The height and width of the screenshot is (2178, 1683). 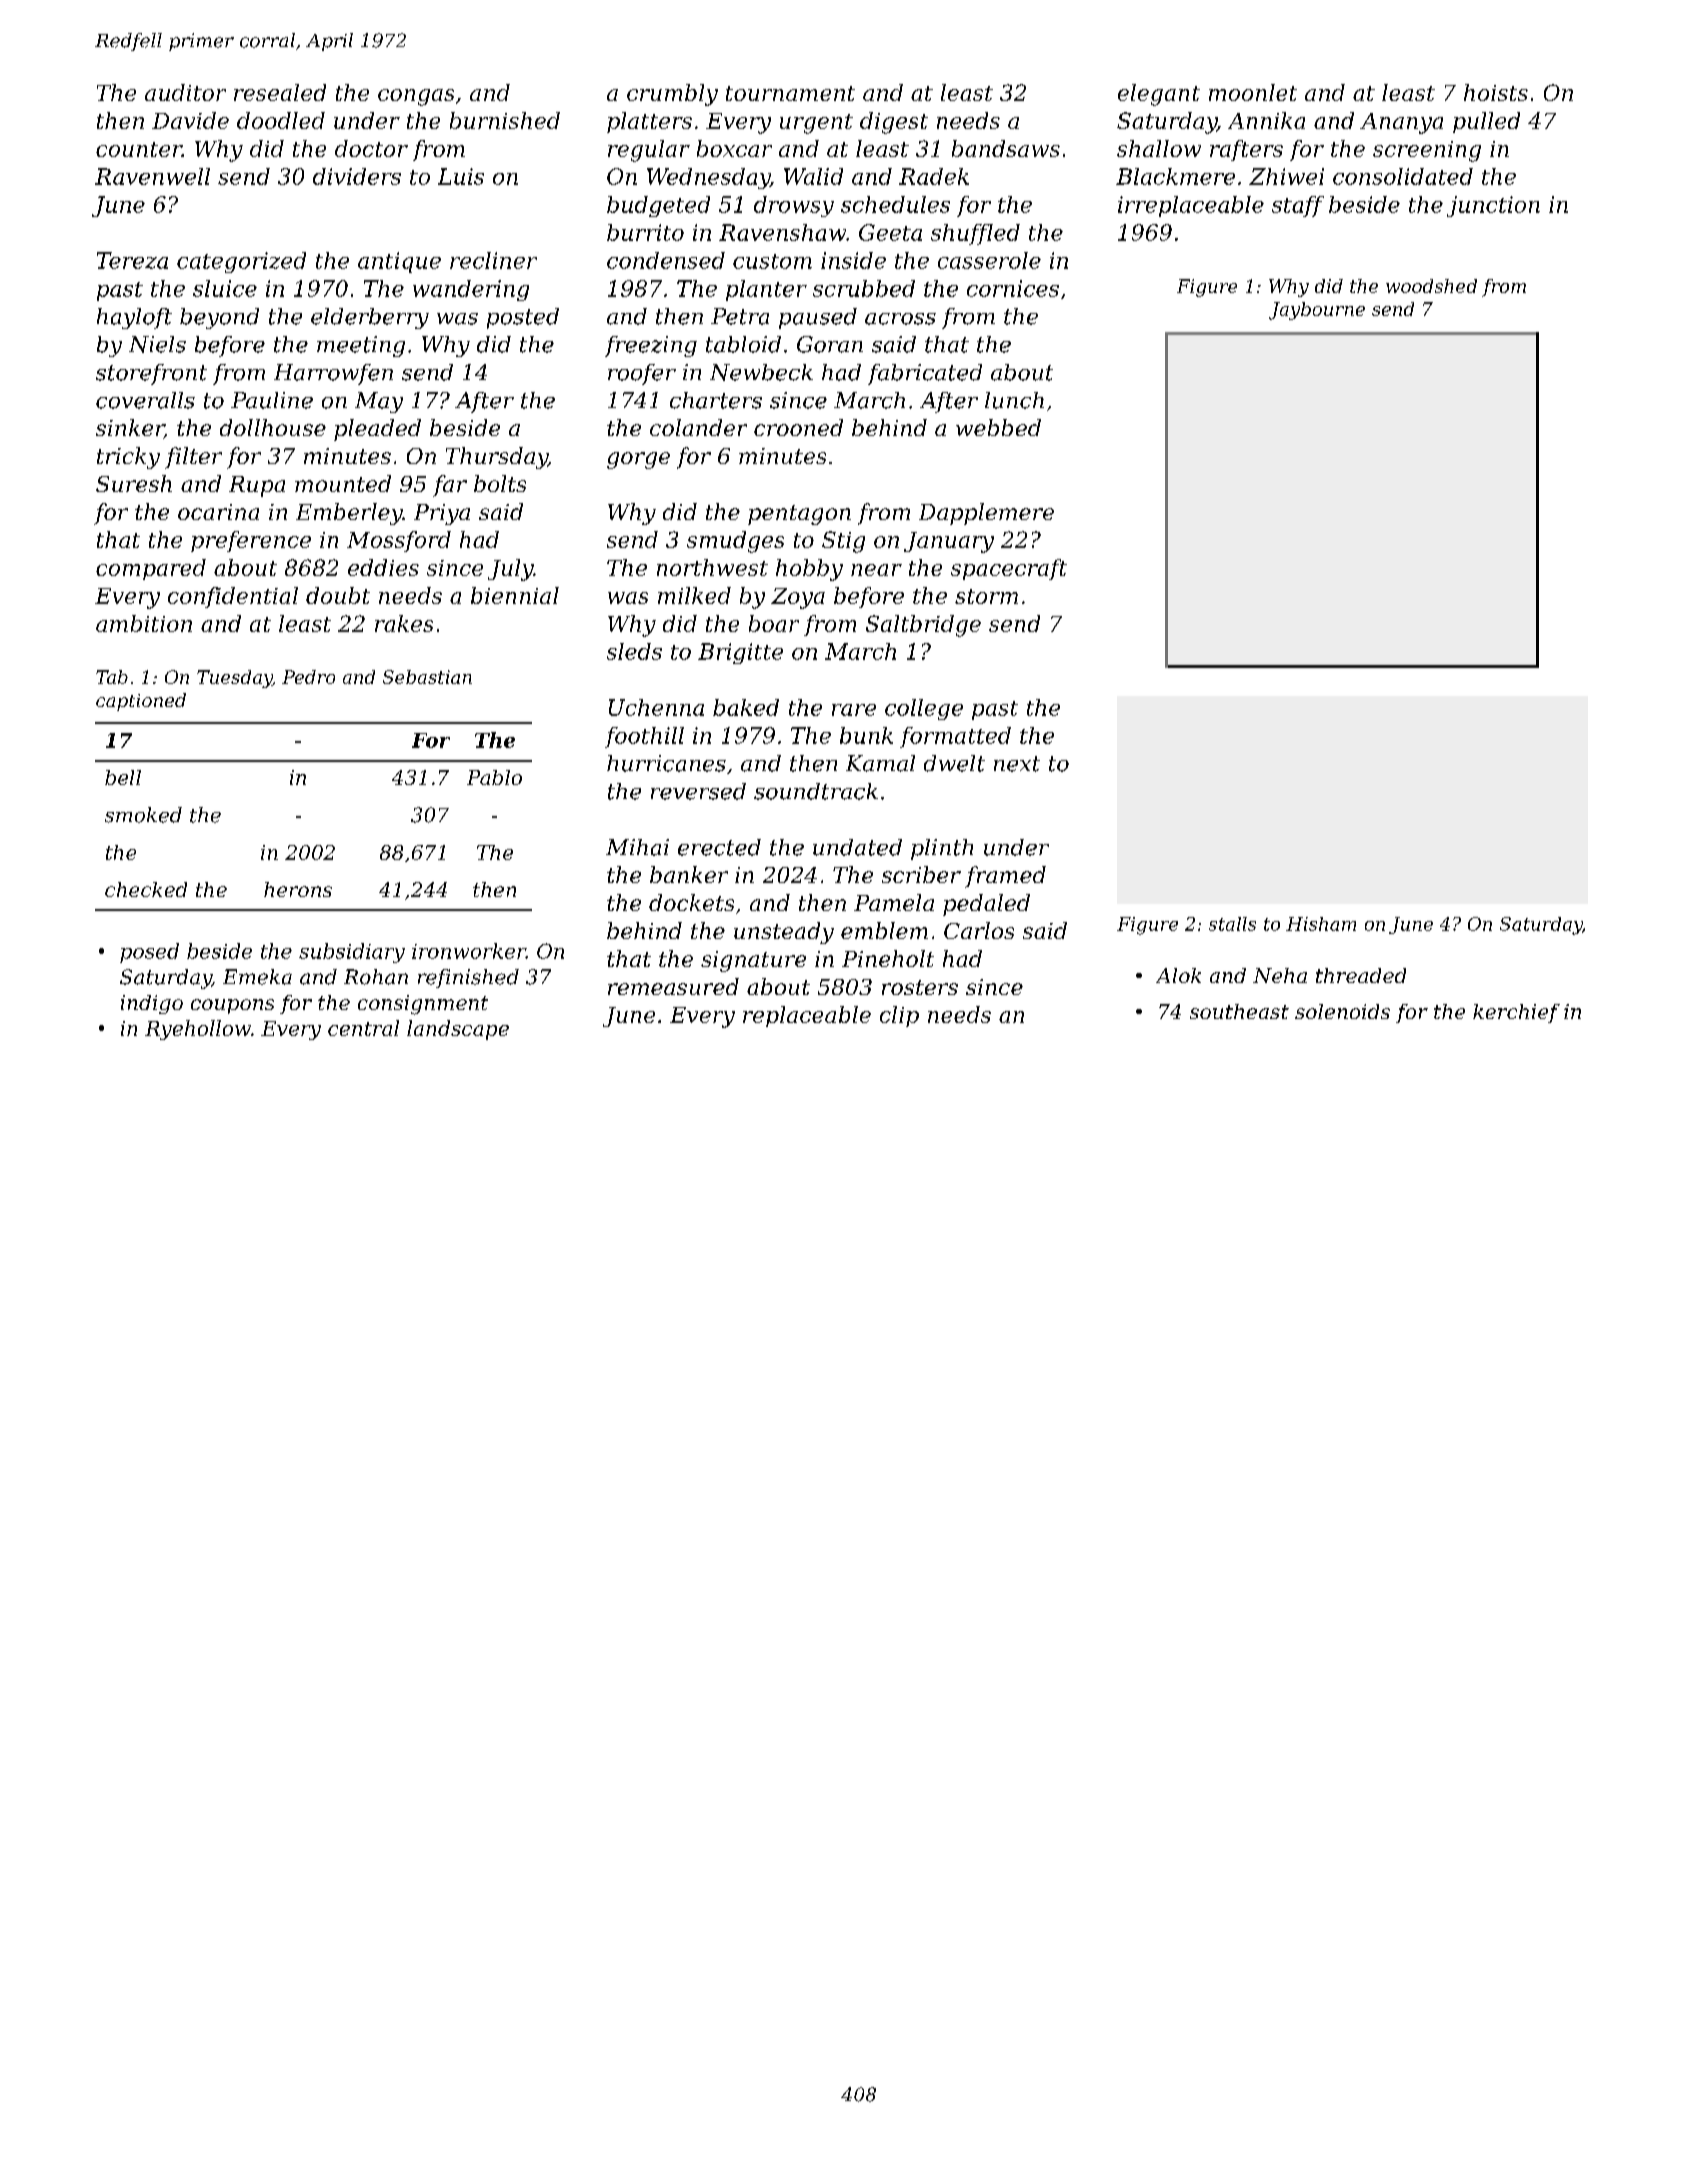 What do you see at coordinates (185, 92) in the screenshot?
I see `auditor` at bounding box center [185, 92].
